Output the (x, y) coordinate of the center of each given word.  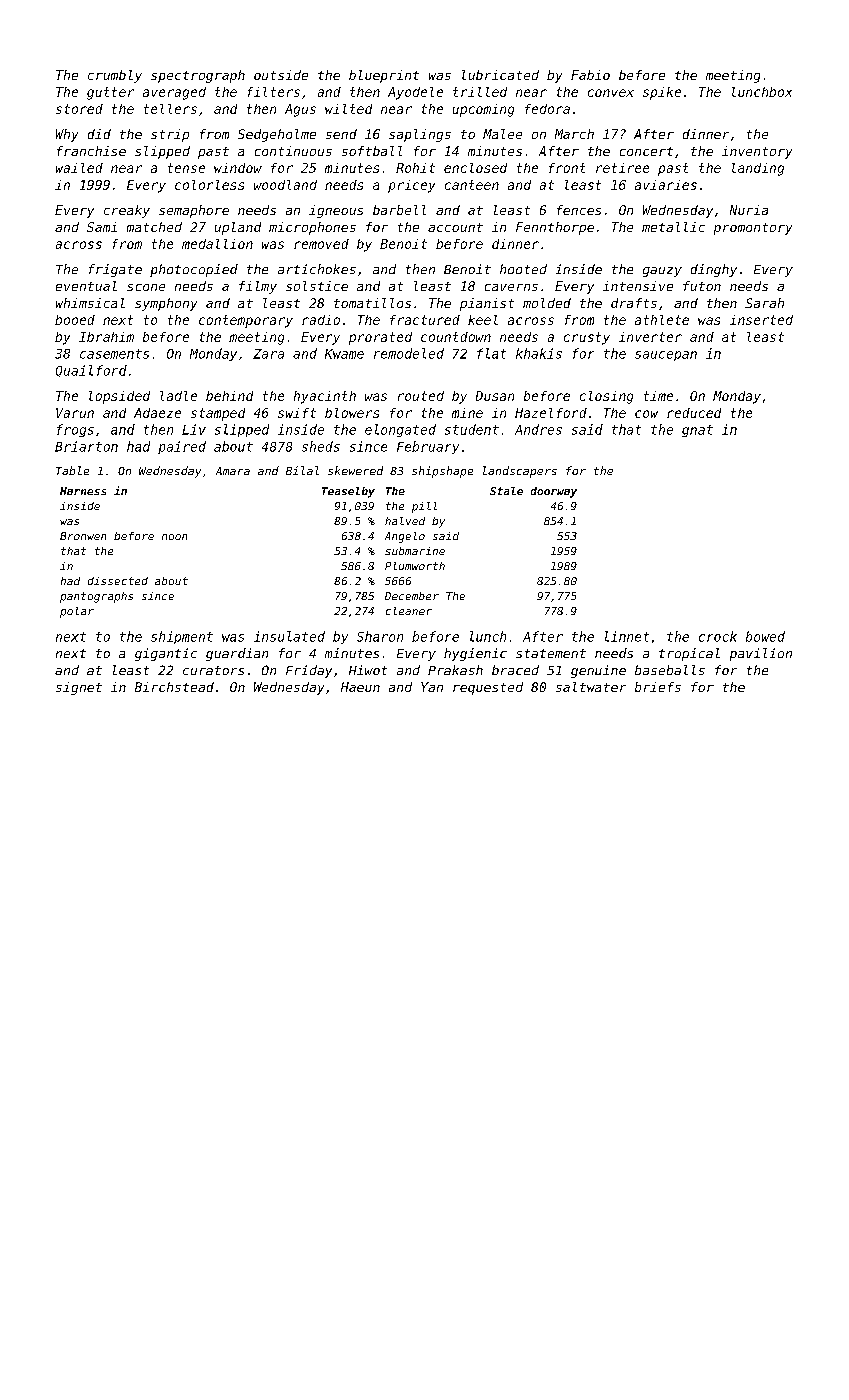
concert (646, 151)
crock (718, 636)
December (412, 596)
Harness (83, 491)
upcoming (483, 110)
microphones (312, 228)
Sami (102, 227)
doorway (554, 492)
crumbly (115, 76)
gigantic (166, 654)
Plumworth (415, 566)
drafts (634, 303)
